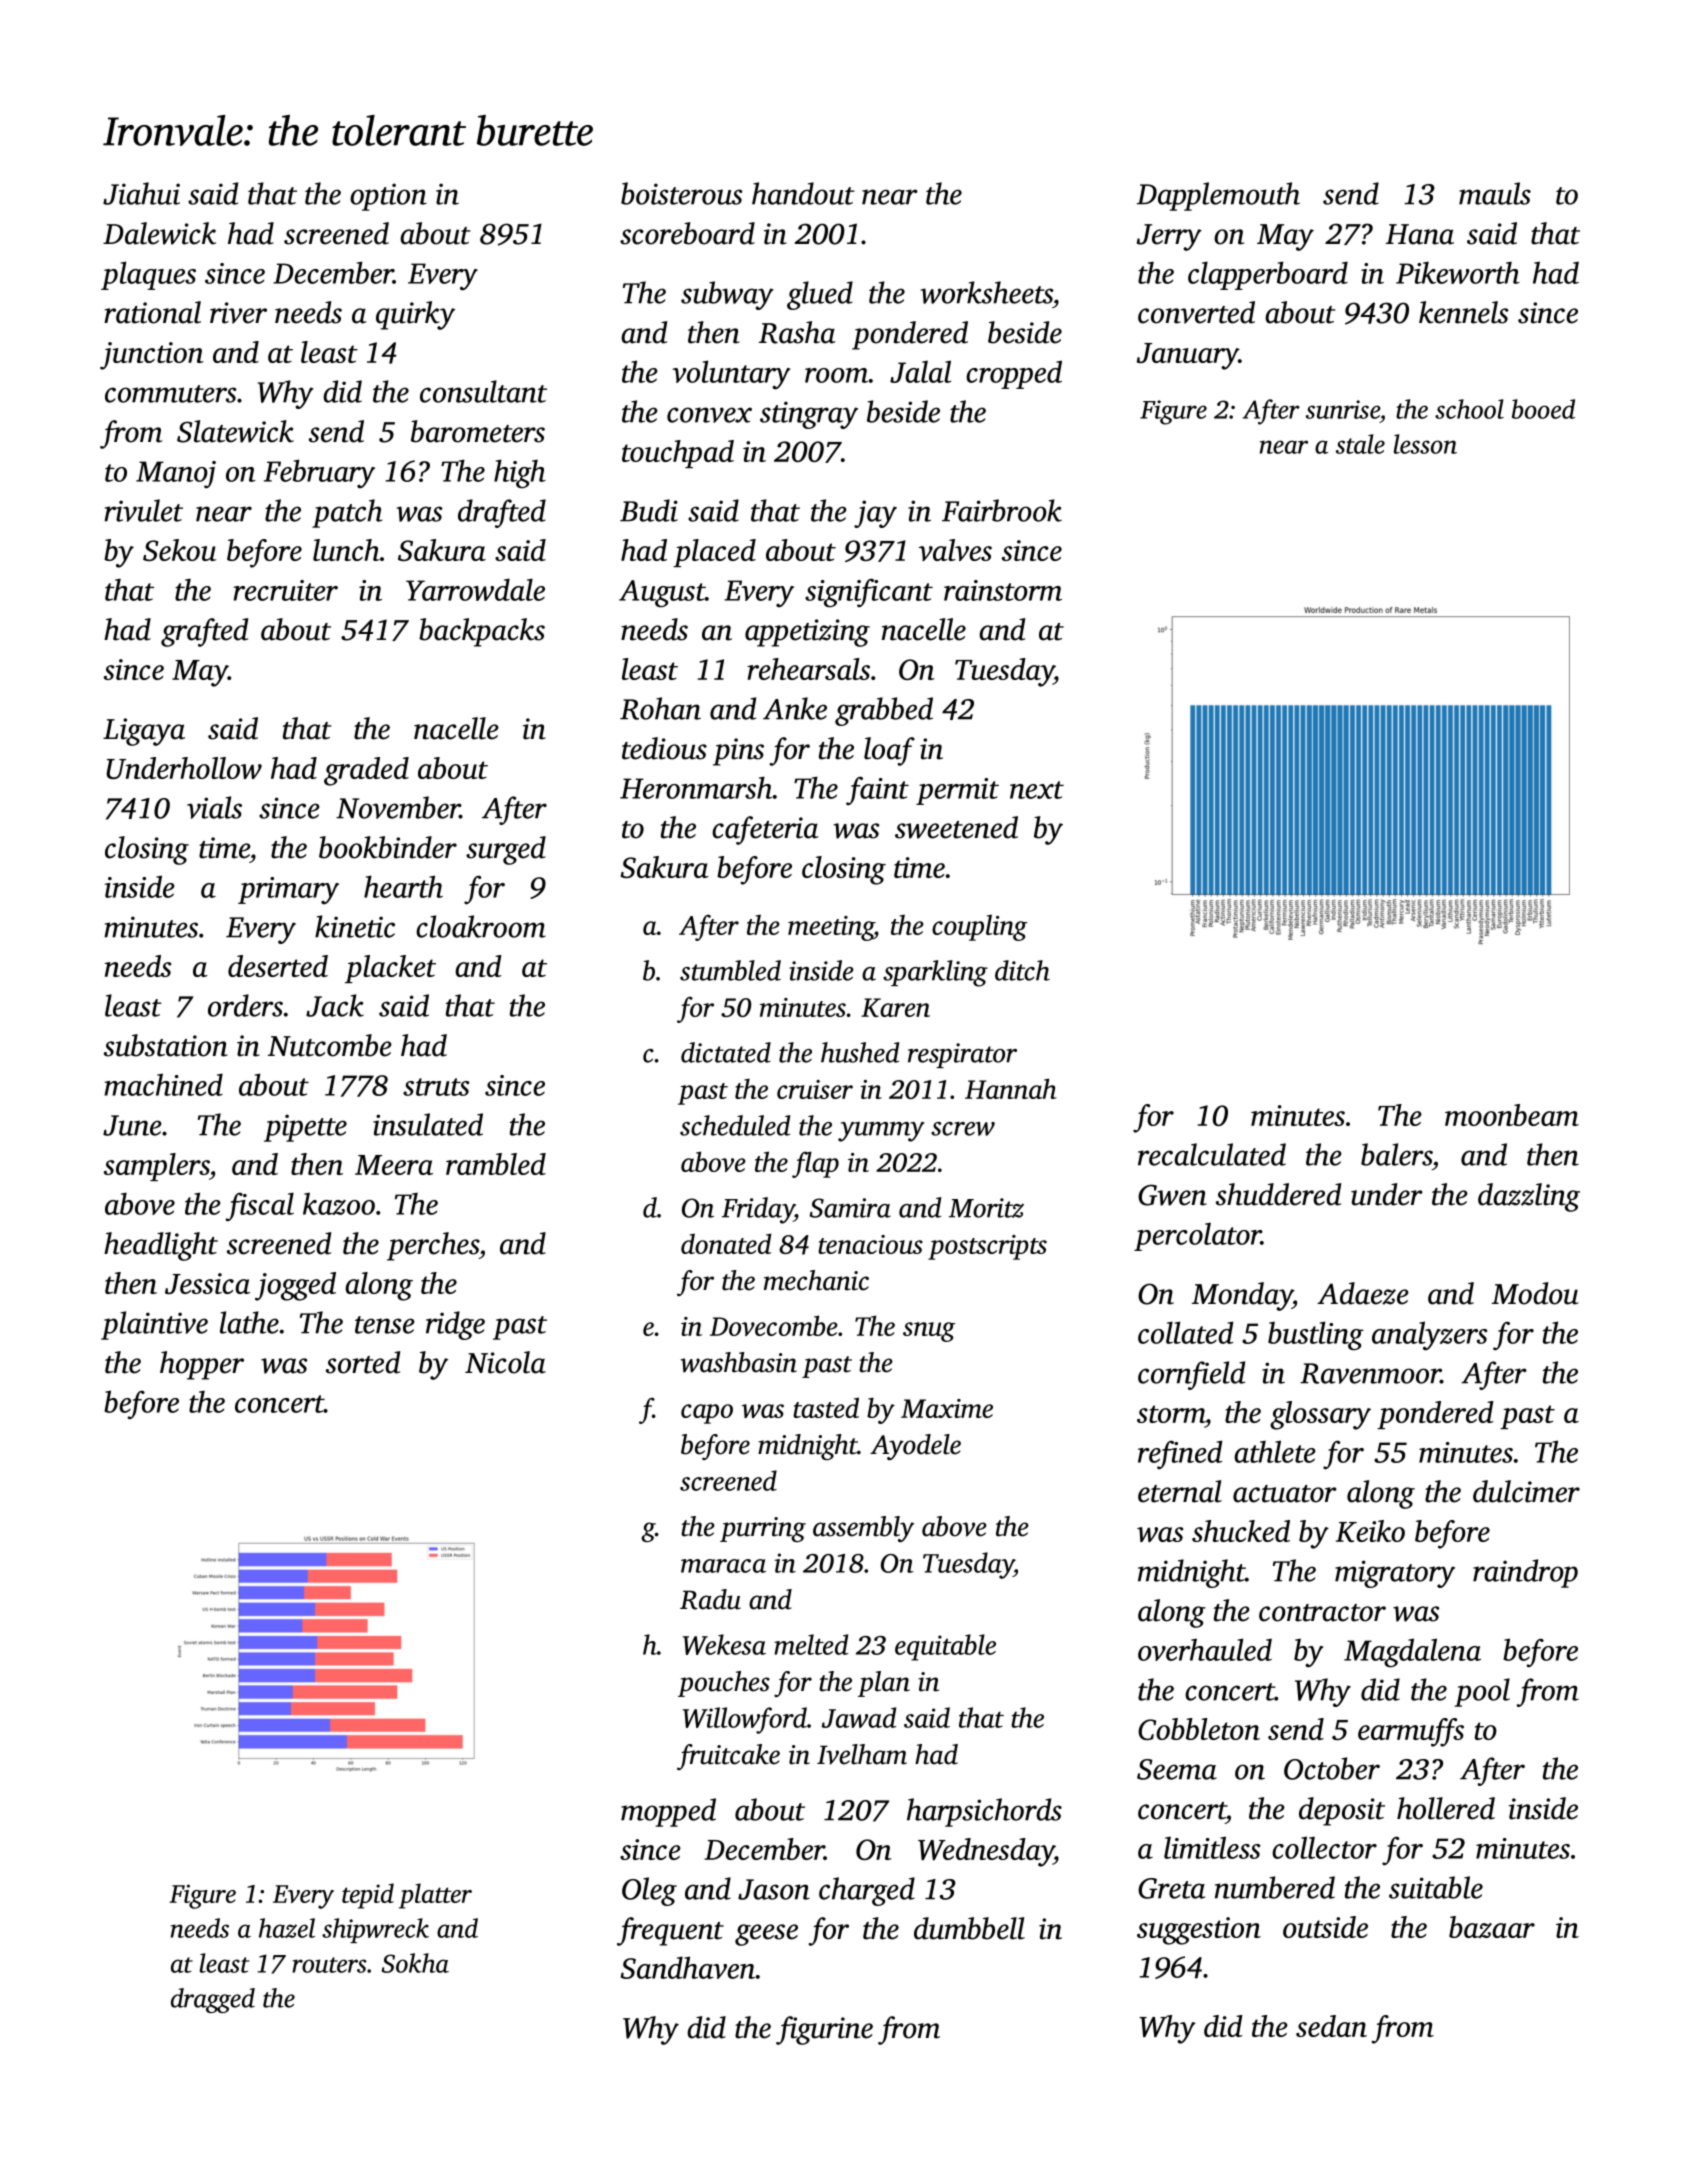 The height and width of the document is (2178, 1683). Describe the element at coordinates (1529, 1197) in the document. I see `dazzling` at that location.
